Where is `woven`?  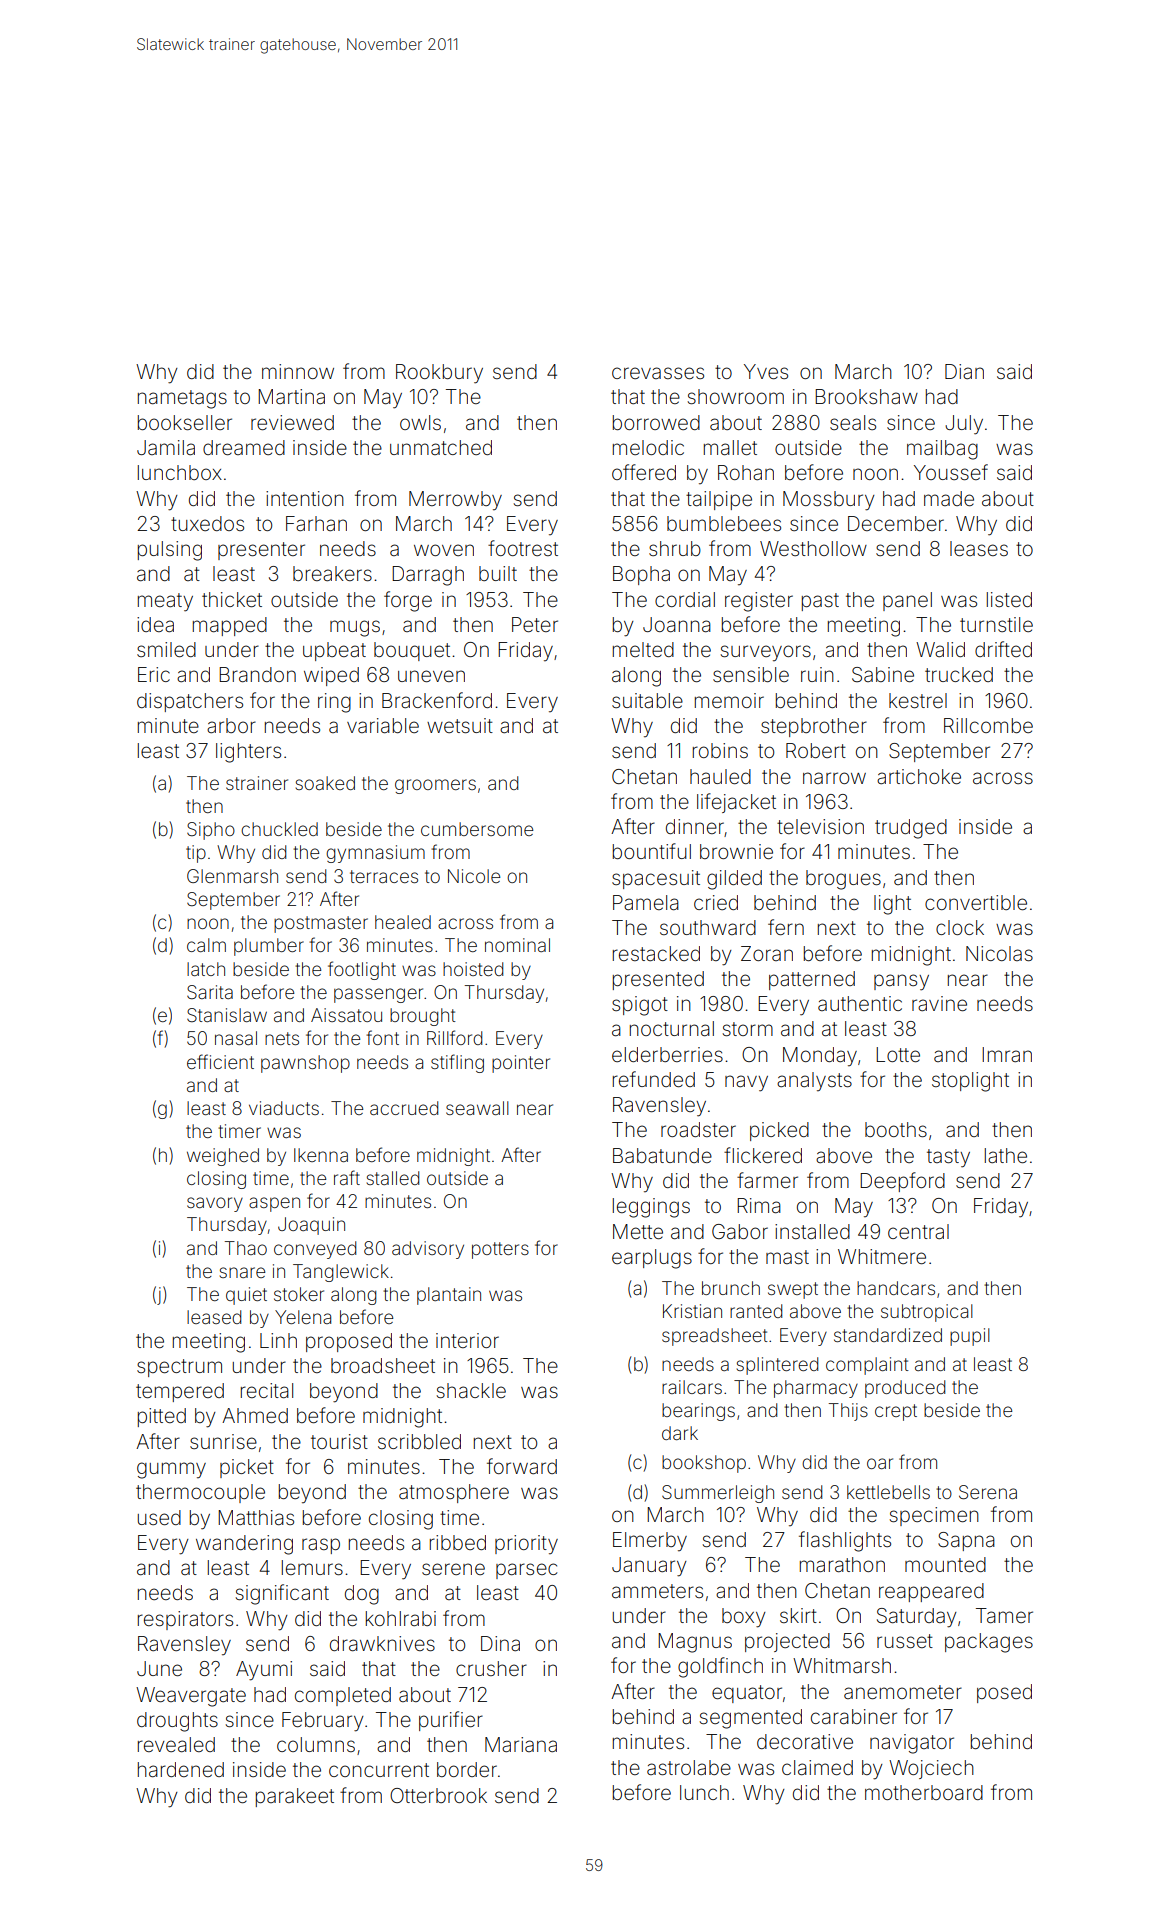
woven is located at coordinates (444, 550).
